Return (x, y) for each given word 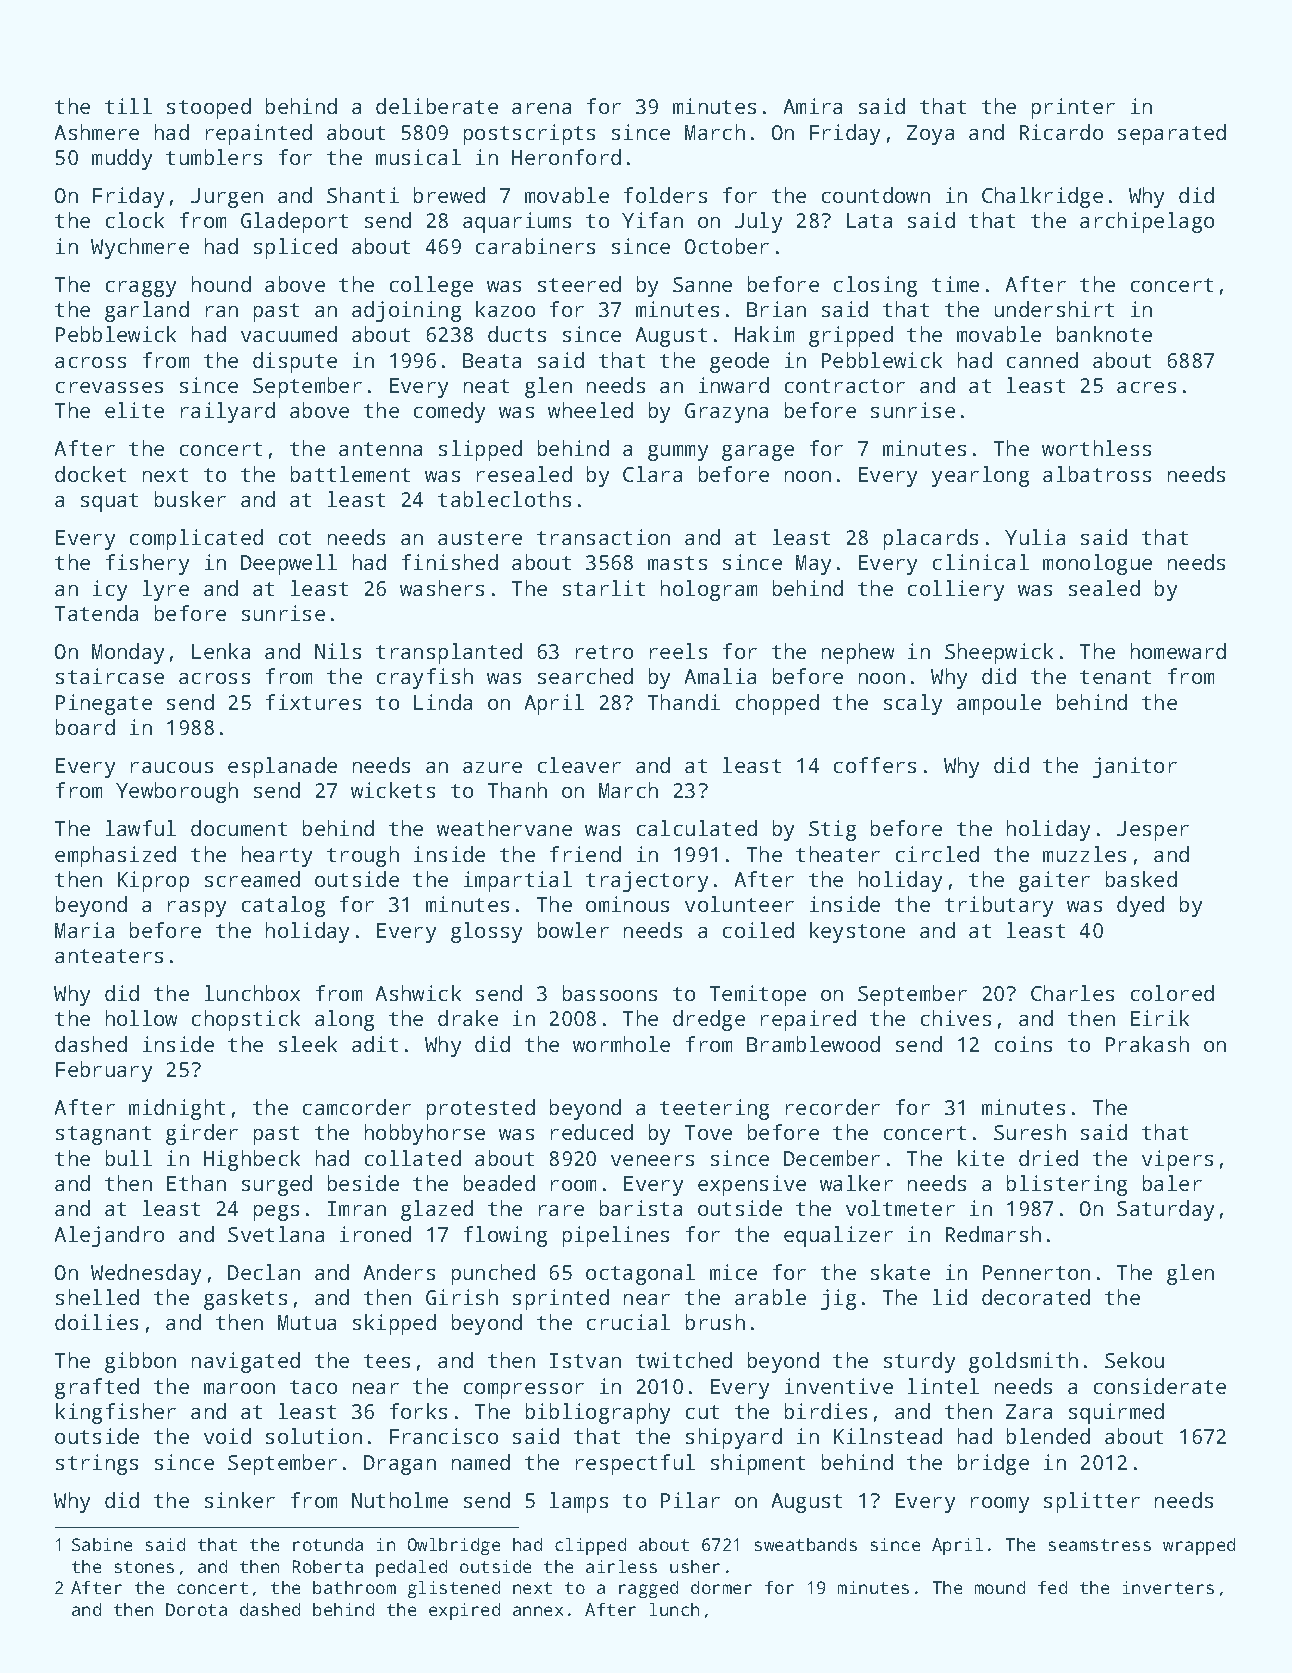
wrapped (1199, 1546)
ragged (648, 1589)
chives (956, 1018)
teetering (714, 1109)
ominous (627, 904)
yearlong (980, 476)
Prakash (1147, 1044)
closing (875, 286)
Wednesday (146, 1274)
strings (97, 1464)
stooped (209, 108)
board (85, 727)
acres (1146, 387)
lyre (166, 590)
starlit (604, 588)
